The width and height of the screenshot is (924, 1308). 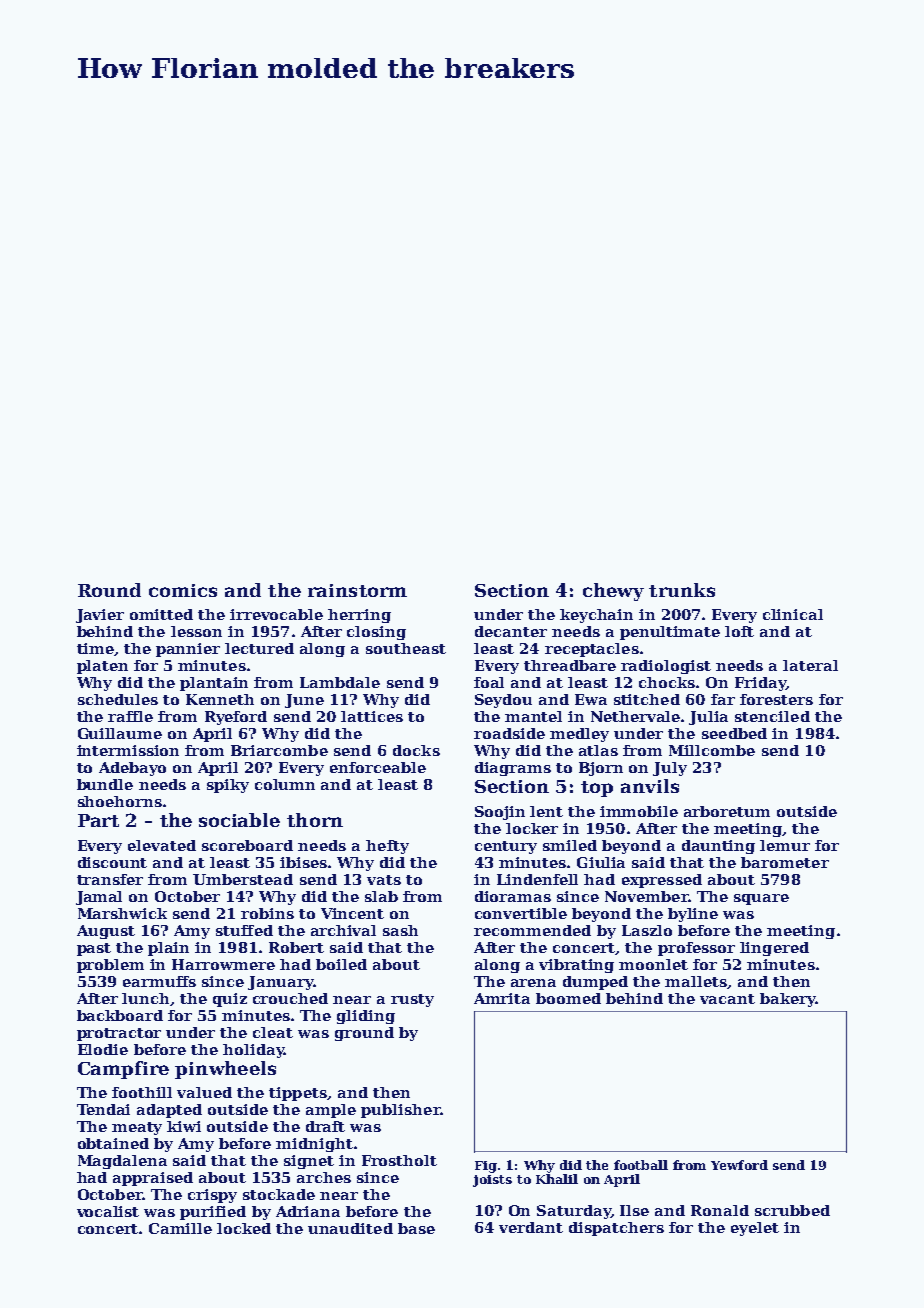 I want to click on Fig, so click(x=486, y=1167).
